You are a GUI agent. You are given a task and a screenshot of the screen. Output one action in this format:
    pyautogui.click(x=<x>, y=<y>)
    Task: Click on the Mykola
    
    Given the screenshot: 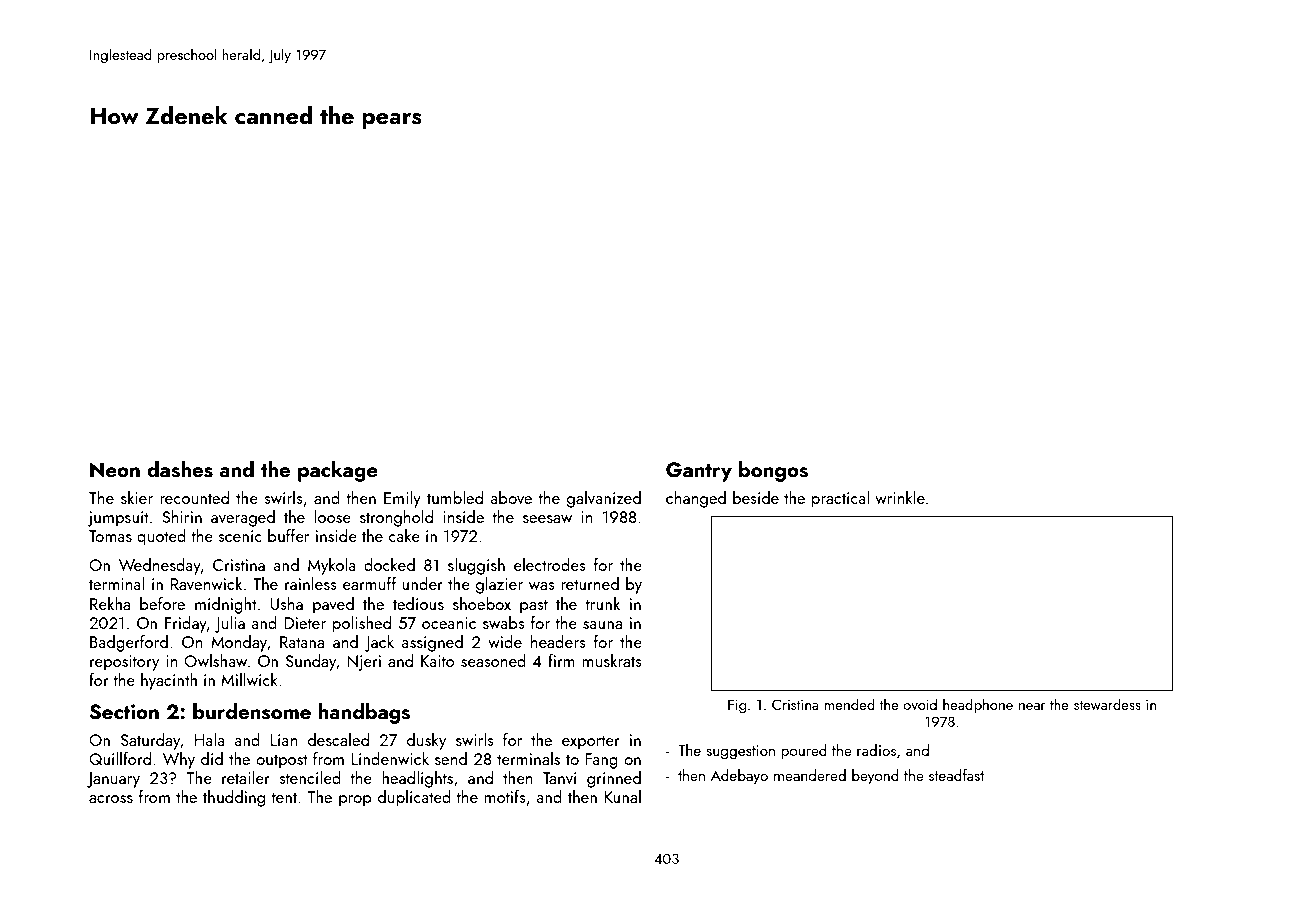 What is the action you would take?
    pyautogui.click(x=332, y=566)
